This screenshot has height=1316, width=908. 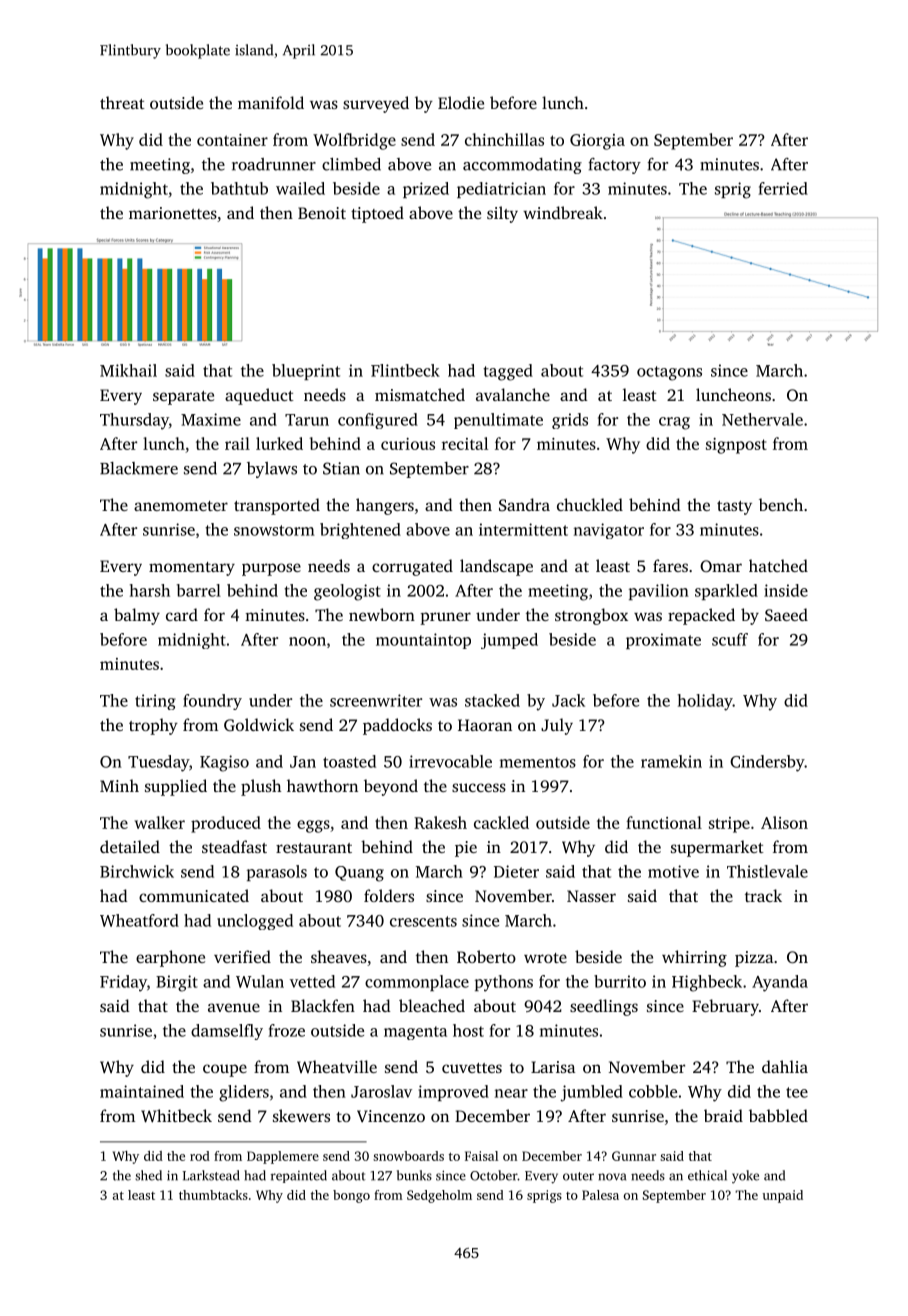 What do you see at coordinates (597, 142) in the screenshot?
I see `Giorgia` at bounding box center [597, 142].
